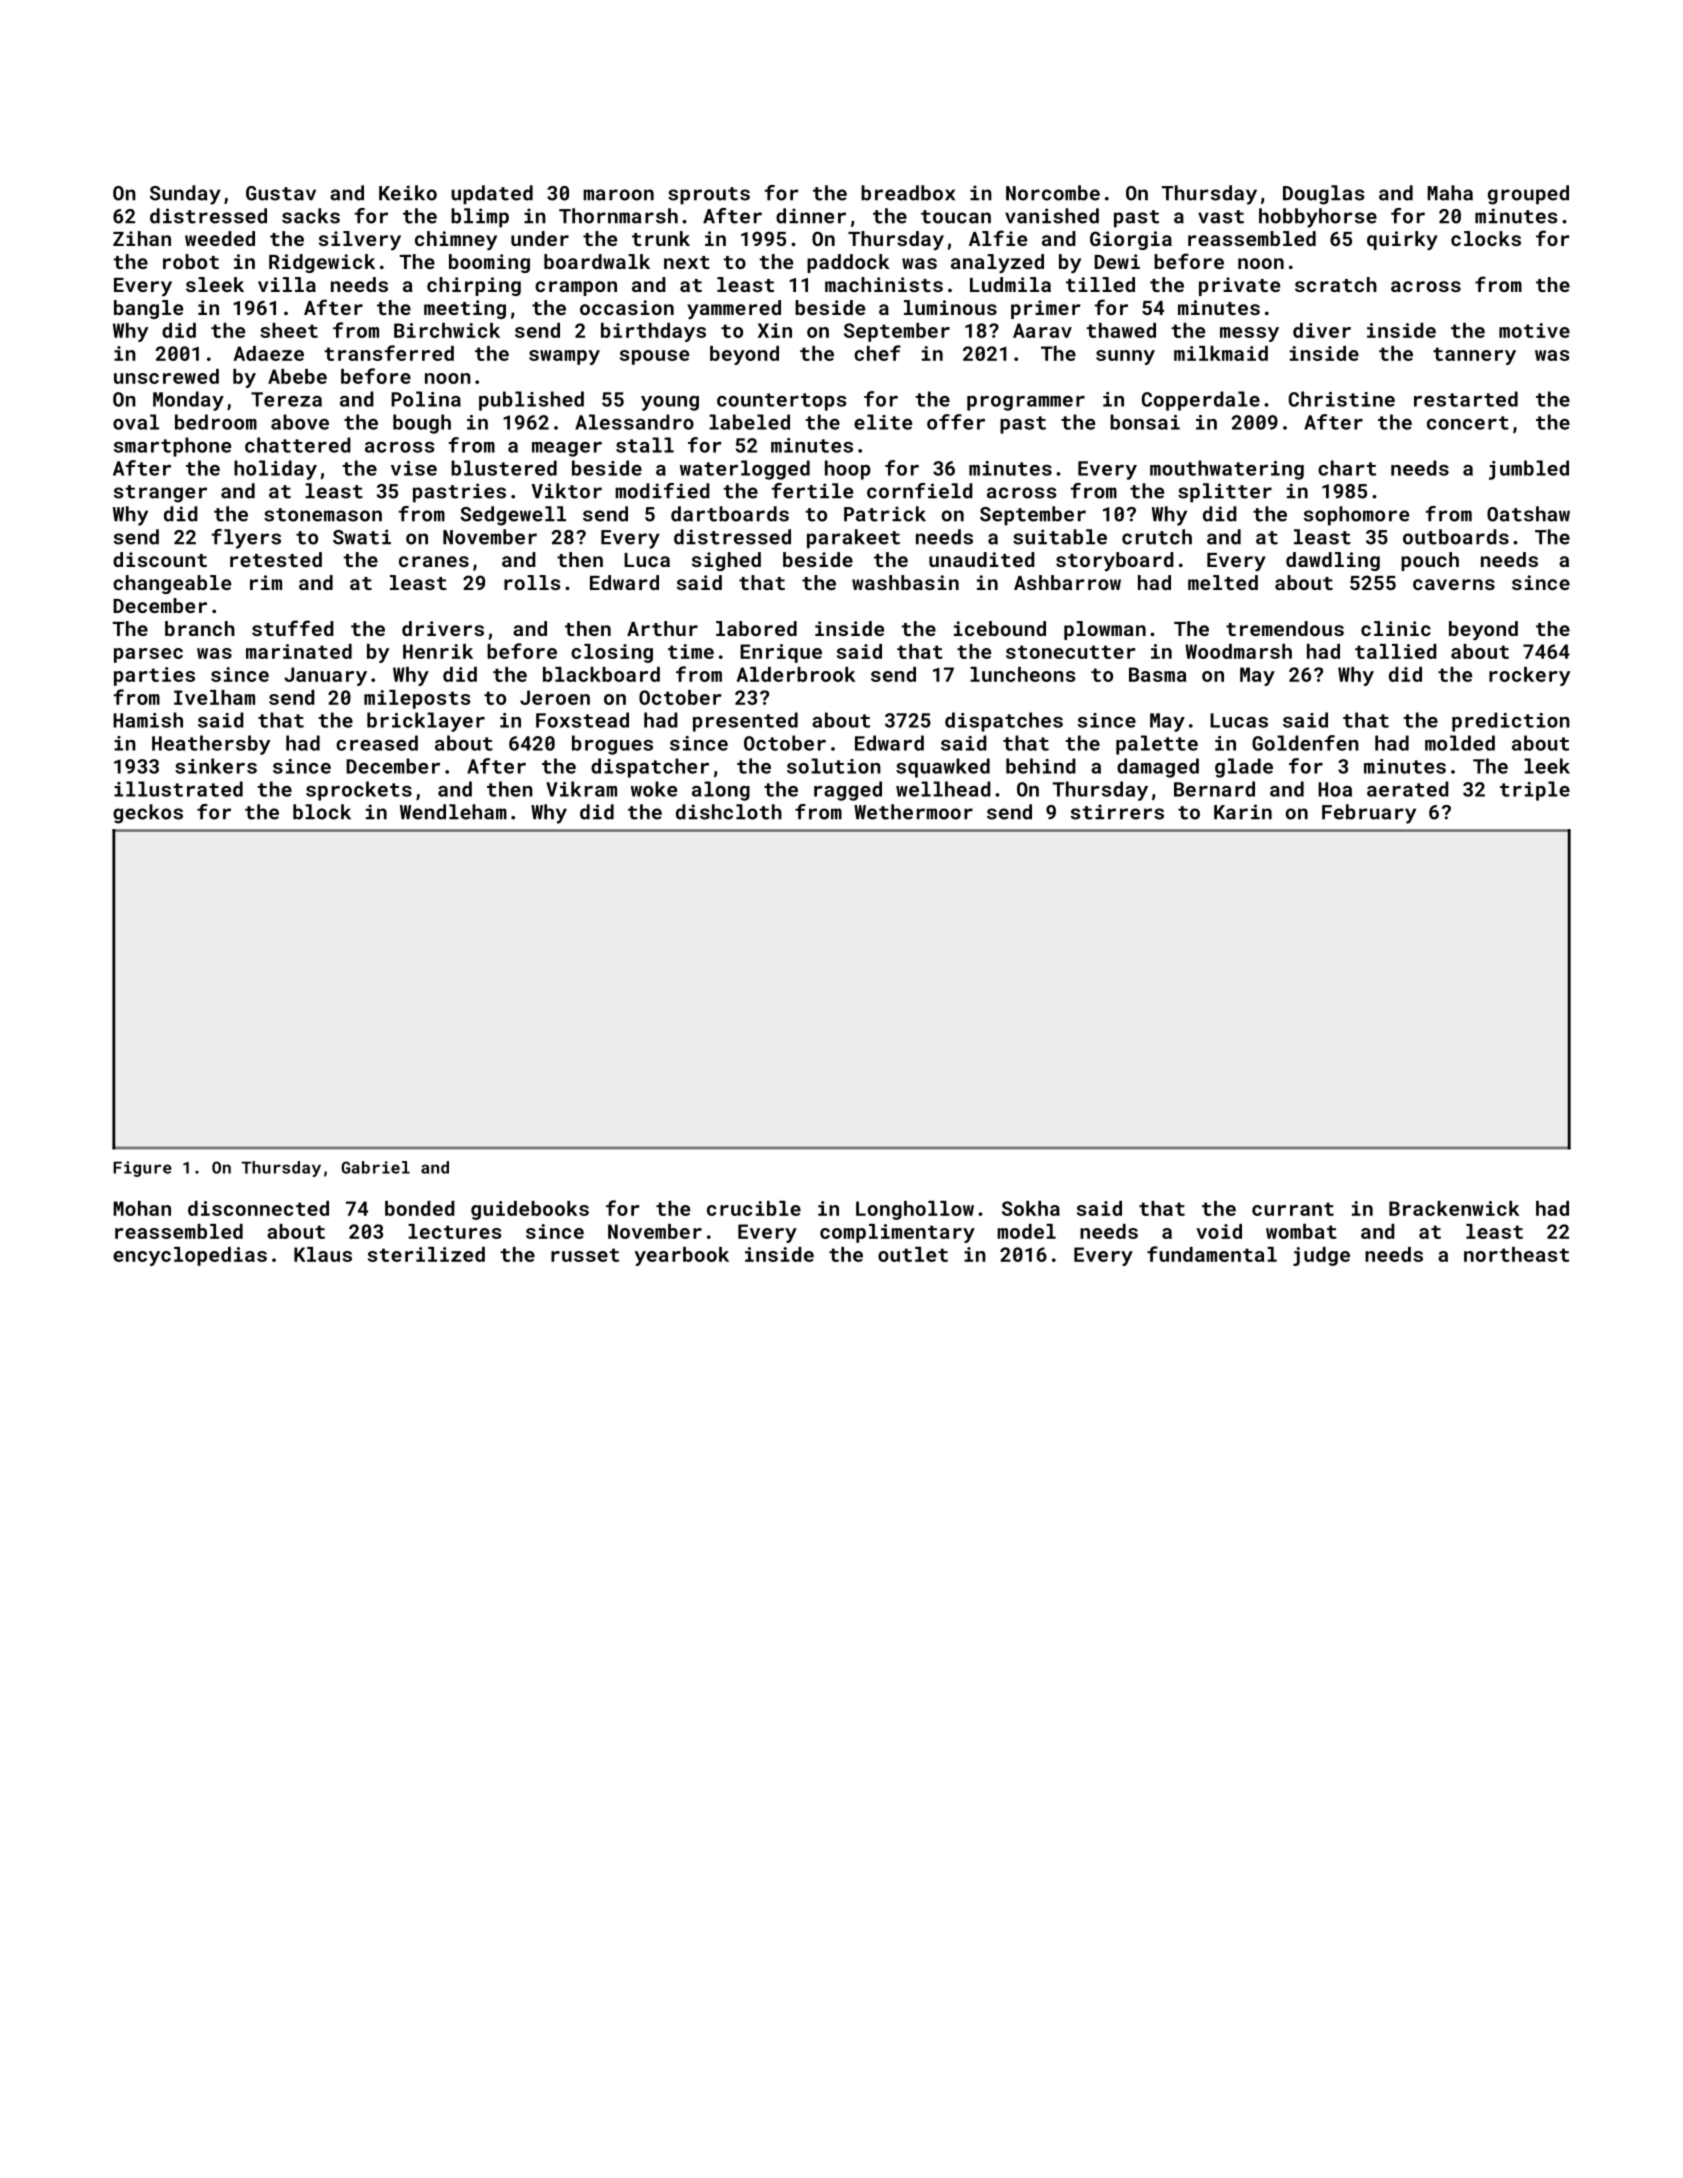 This screenshot has height=2178, width=1683. Describe the element at coordinates (1243, 812) in the screenshot. I see `Karin` at that location.
